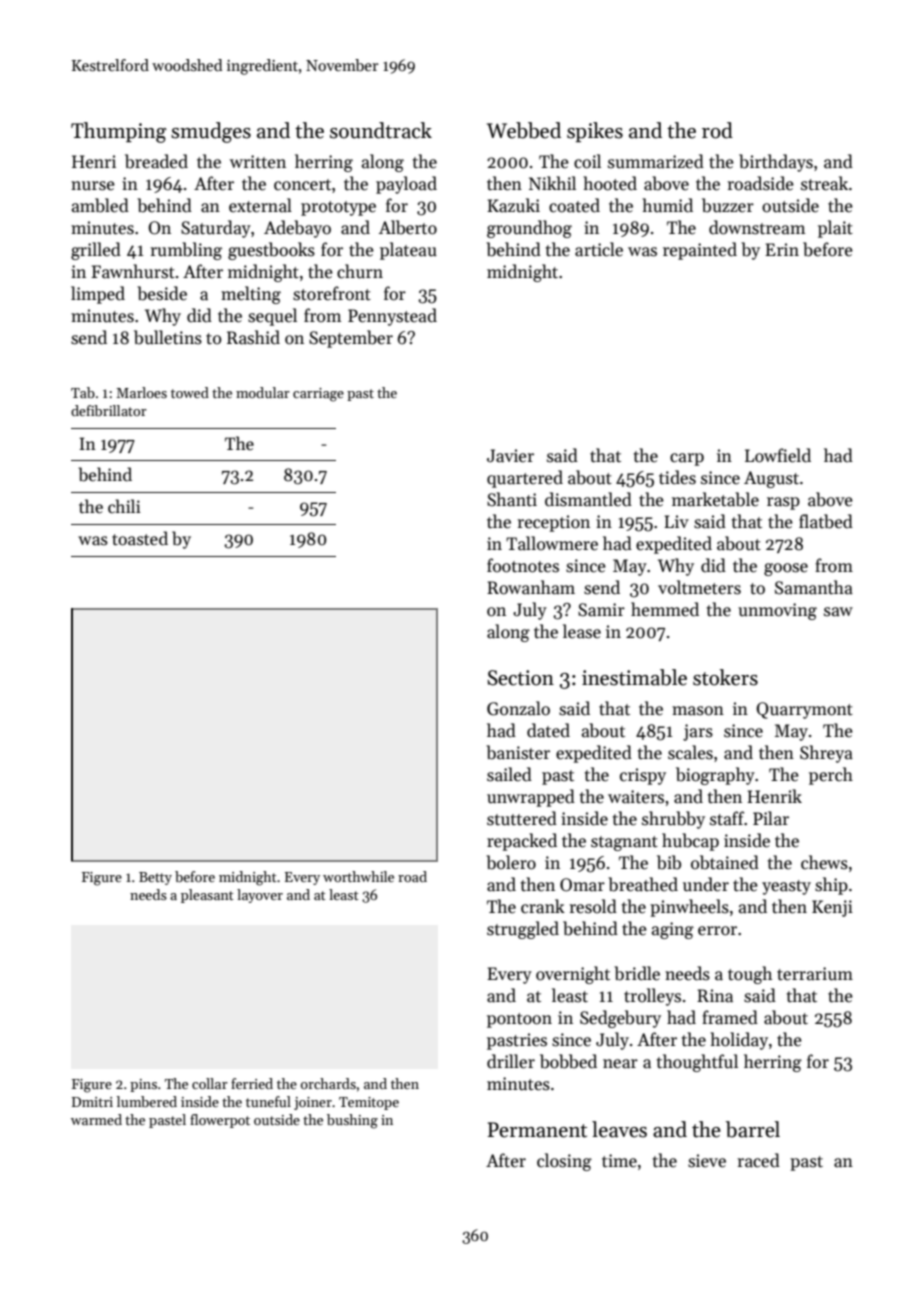 Image resolution: width=924 pixels, height=1311 pixels. Describe the element at coordinates (595, 132) in the screenshot. I see `spikes` at that location.
